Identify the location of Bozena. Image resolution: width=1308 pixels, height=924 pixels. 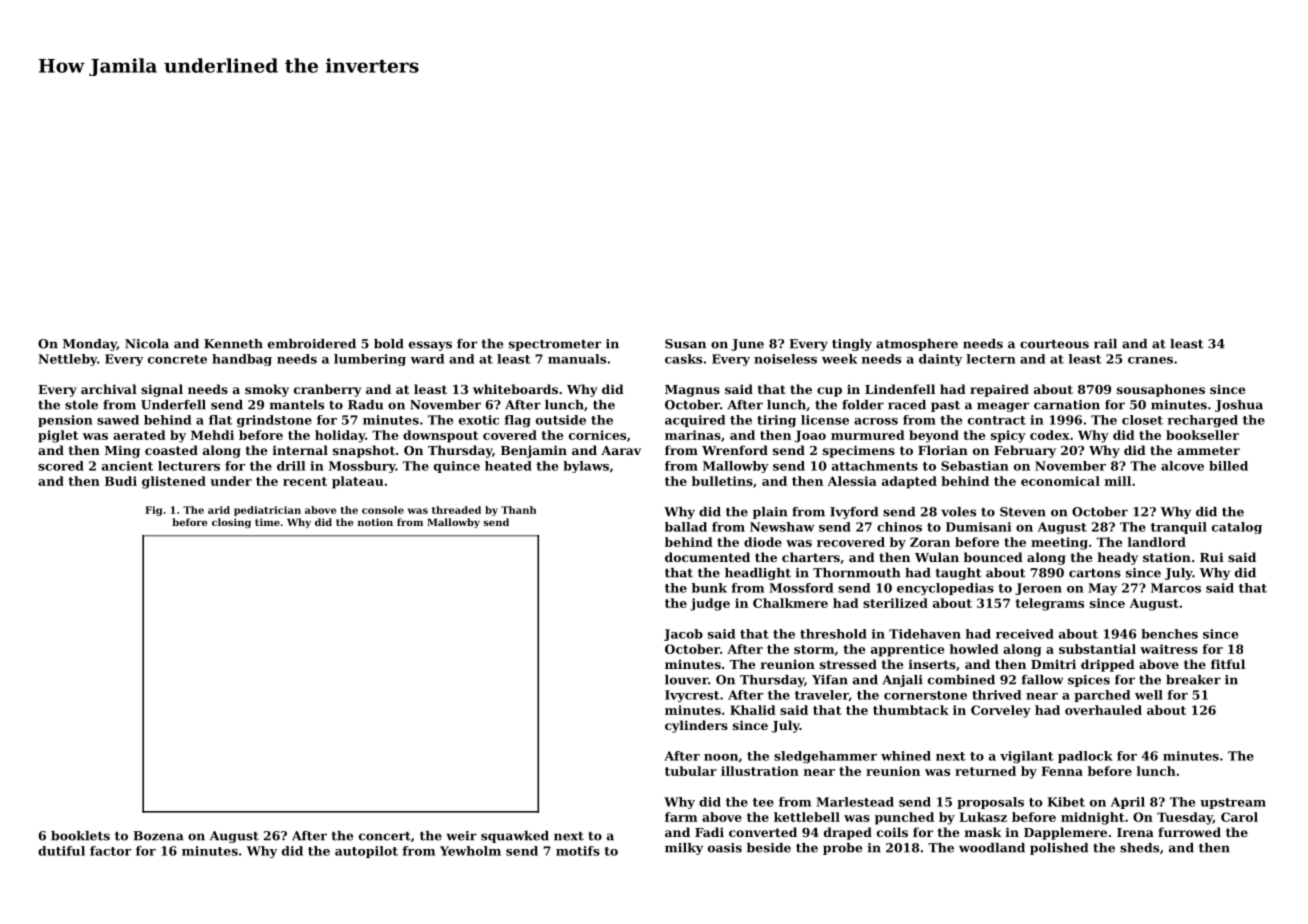
(158, 836).
